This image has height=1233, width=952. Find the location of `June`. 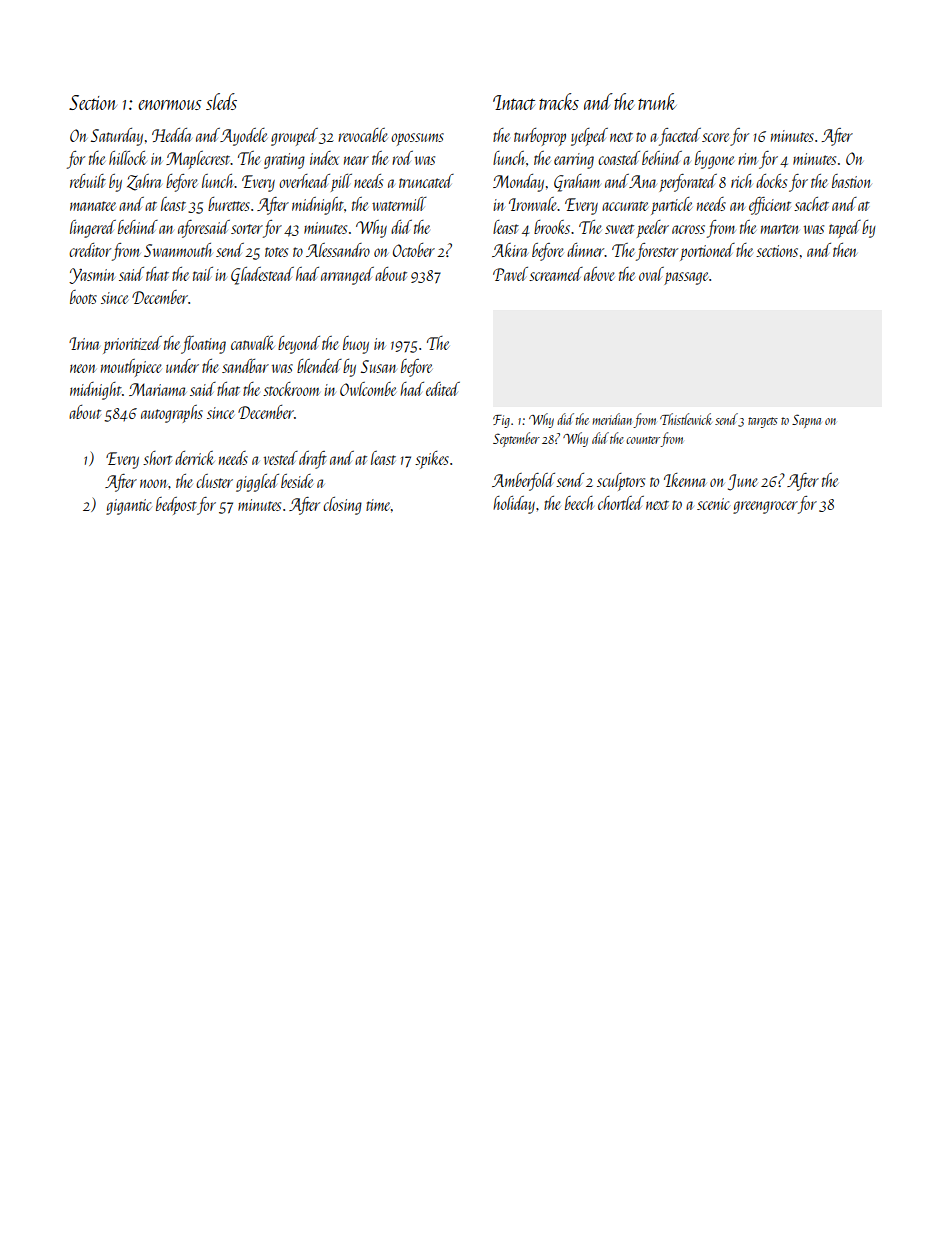

June is located at coordinates (743, 482).
